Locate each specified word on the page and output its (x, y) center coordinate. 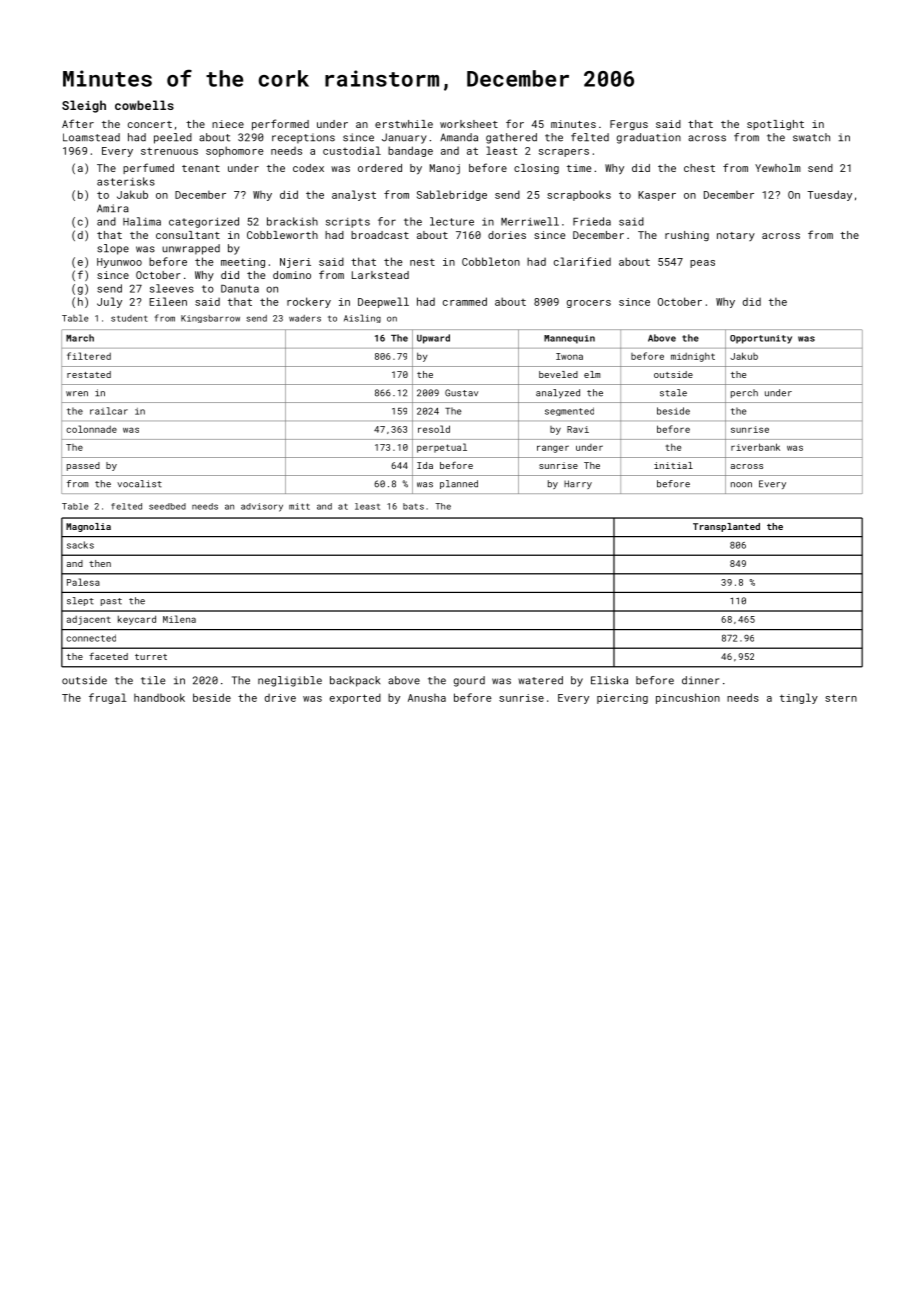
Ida (425, 465)
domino (292, 275)
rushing (687, 236)
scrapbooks (579, 195)
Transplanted (726, 527)
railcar (109, 411)
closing (536, 169)
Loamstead (91, 137)
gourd (469, 681)
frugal (108, 698)
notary (736, 236)
